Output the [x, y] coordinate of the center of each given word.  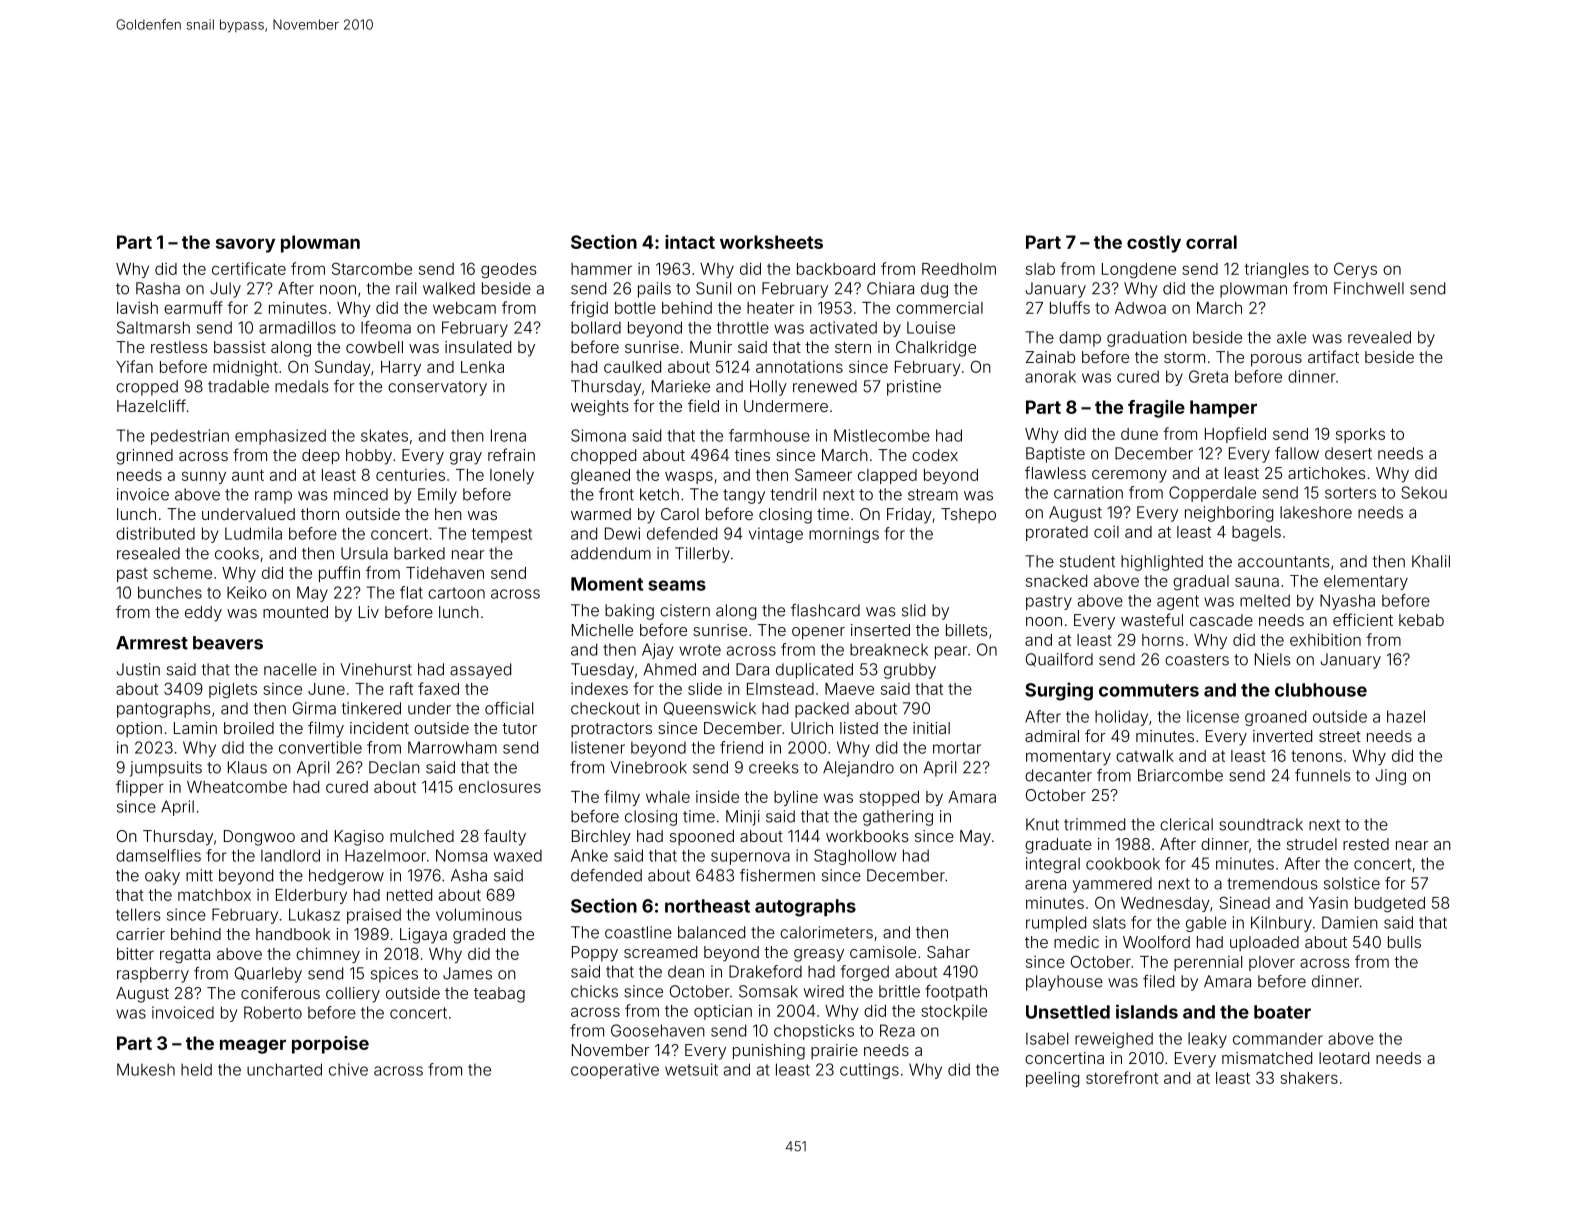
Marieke [681, 386]
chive [348, 1069]
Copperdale [1212, 494]
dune [1139, 434]
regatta [185, 956]
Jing [1391, 777]
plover [1272, 963]
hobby [369, 457]
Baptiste [1055, 455]
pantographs [164, 710]
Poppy [595, 954]
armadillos [297, 327]
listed [859, 728]
